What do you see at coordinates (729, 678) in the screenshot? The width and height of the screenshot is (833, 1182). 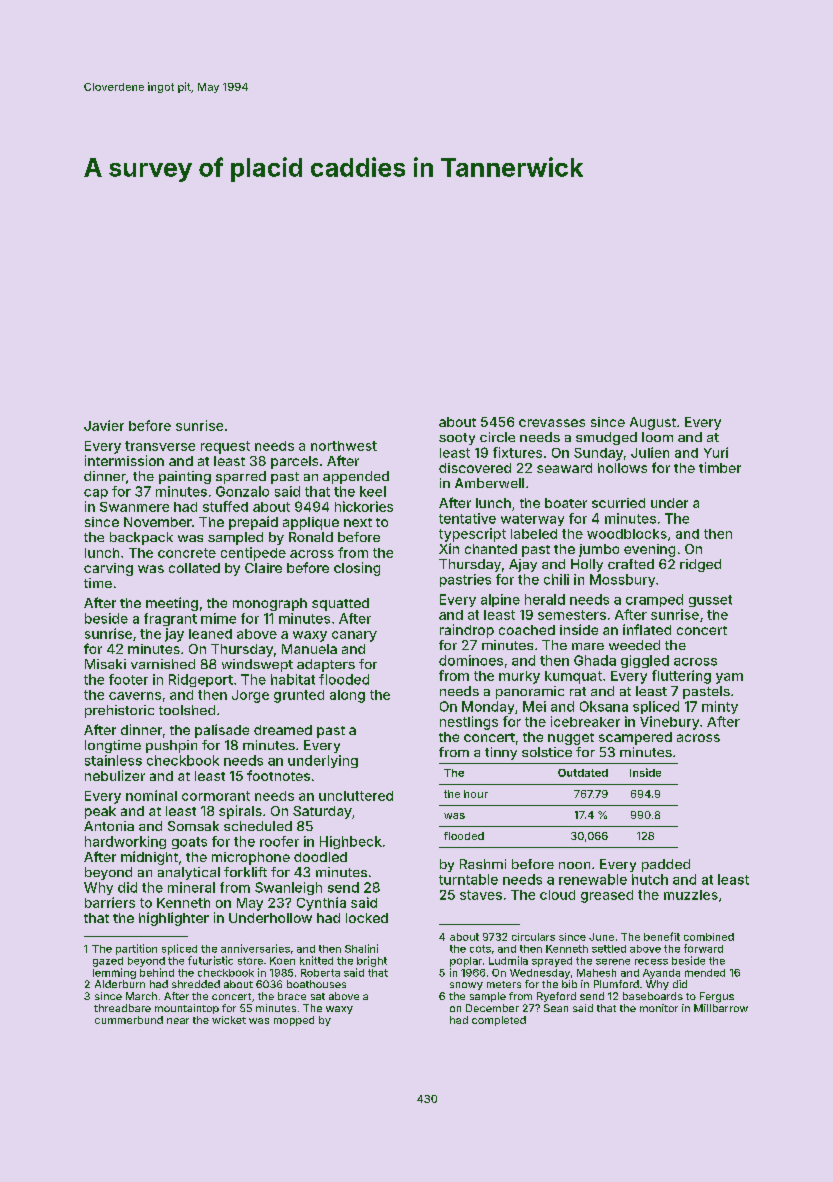 I see `yam` at bounding box center [729, 678].
